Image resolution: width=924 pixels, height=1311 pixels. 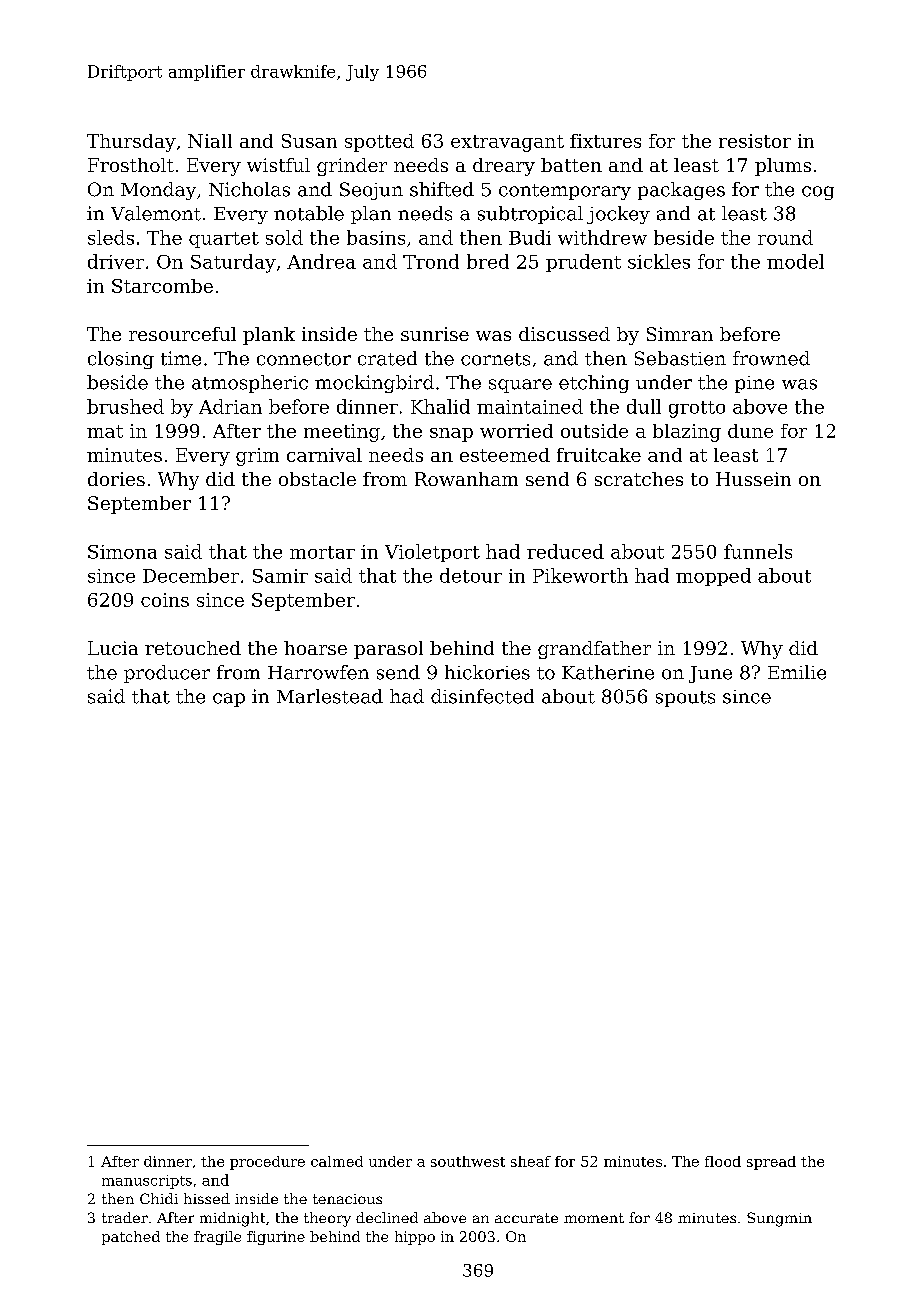 I want to click on spouts, so click(x=685, y=699).
